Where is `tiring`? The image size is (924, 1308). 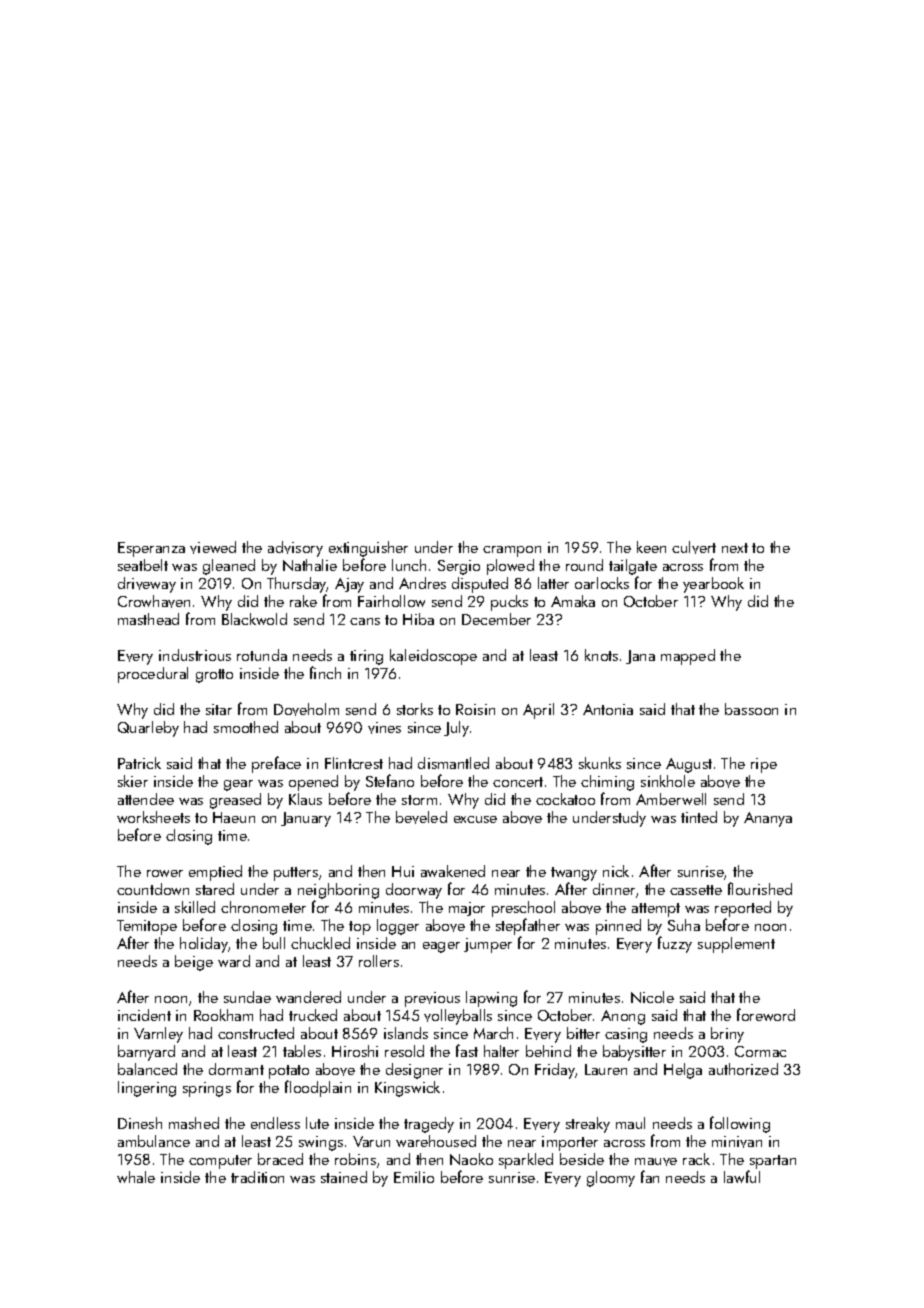 tiring is located at coordinates (366, 657).
